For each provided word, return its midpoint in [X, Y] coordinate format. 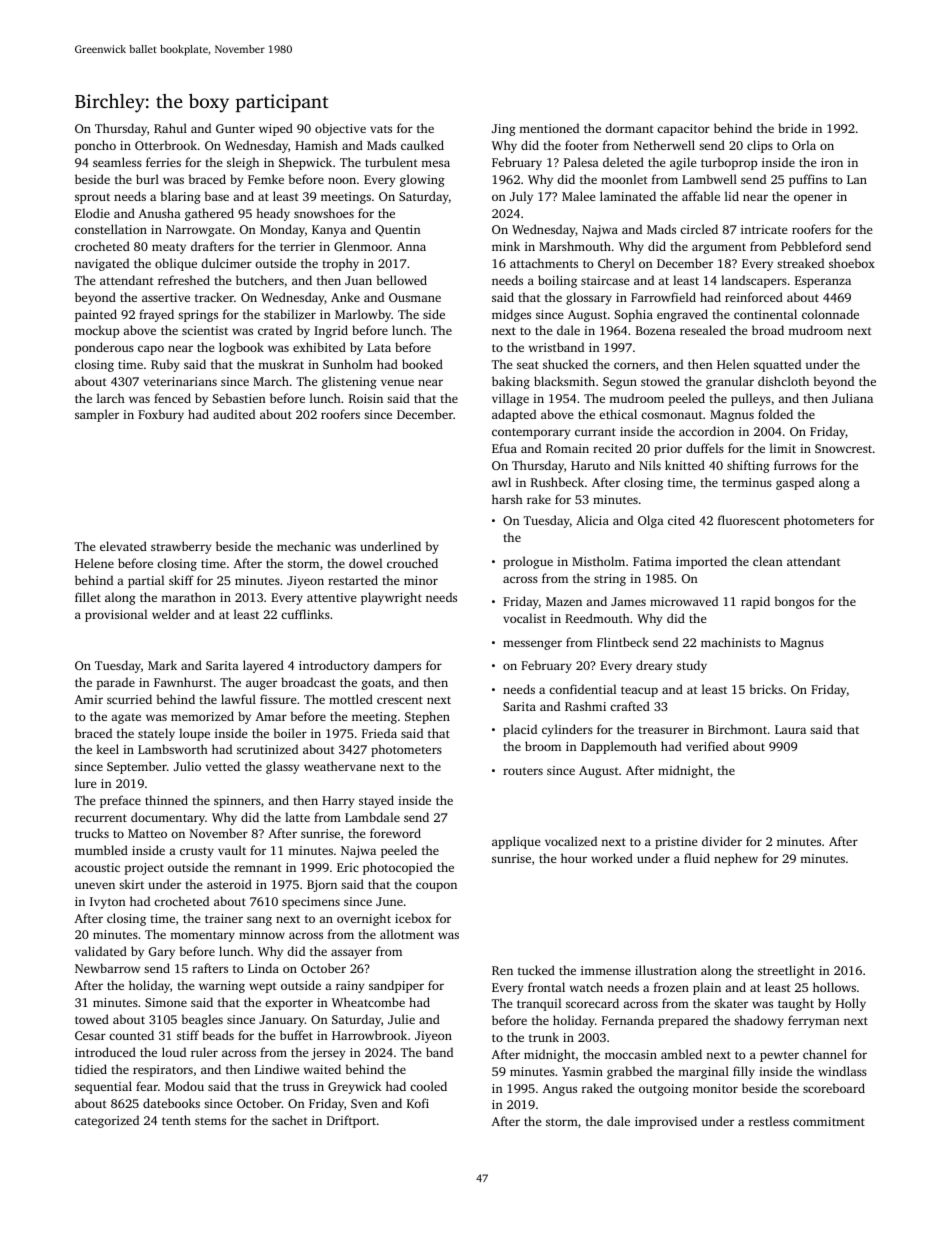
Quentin [398, 231]
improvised [666, 1122]
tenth [176, 1120]
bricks [766, 689]
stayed [376, 801]
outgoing [664, 1090]
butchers [260, 280]
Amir [88, 699]
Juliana [852, 398]
